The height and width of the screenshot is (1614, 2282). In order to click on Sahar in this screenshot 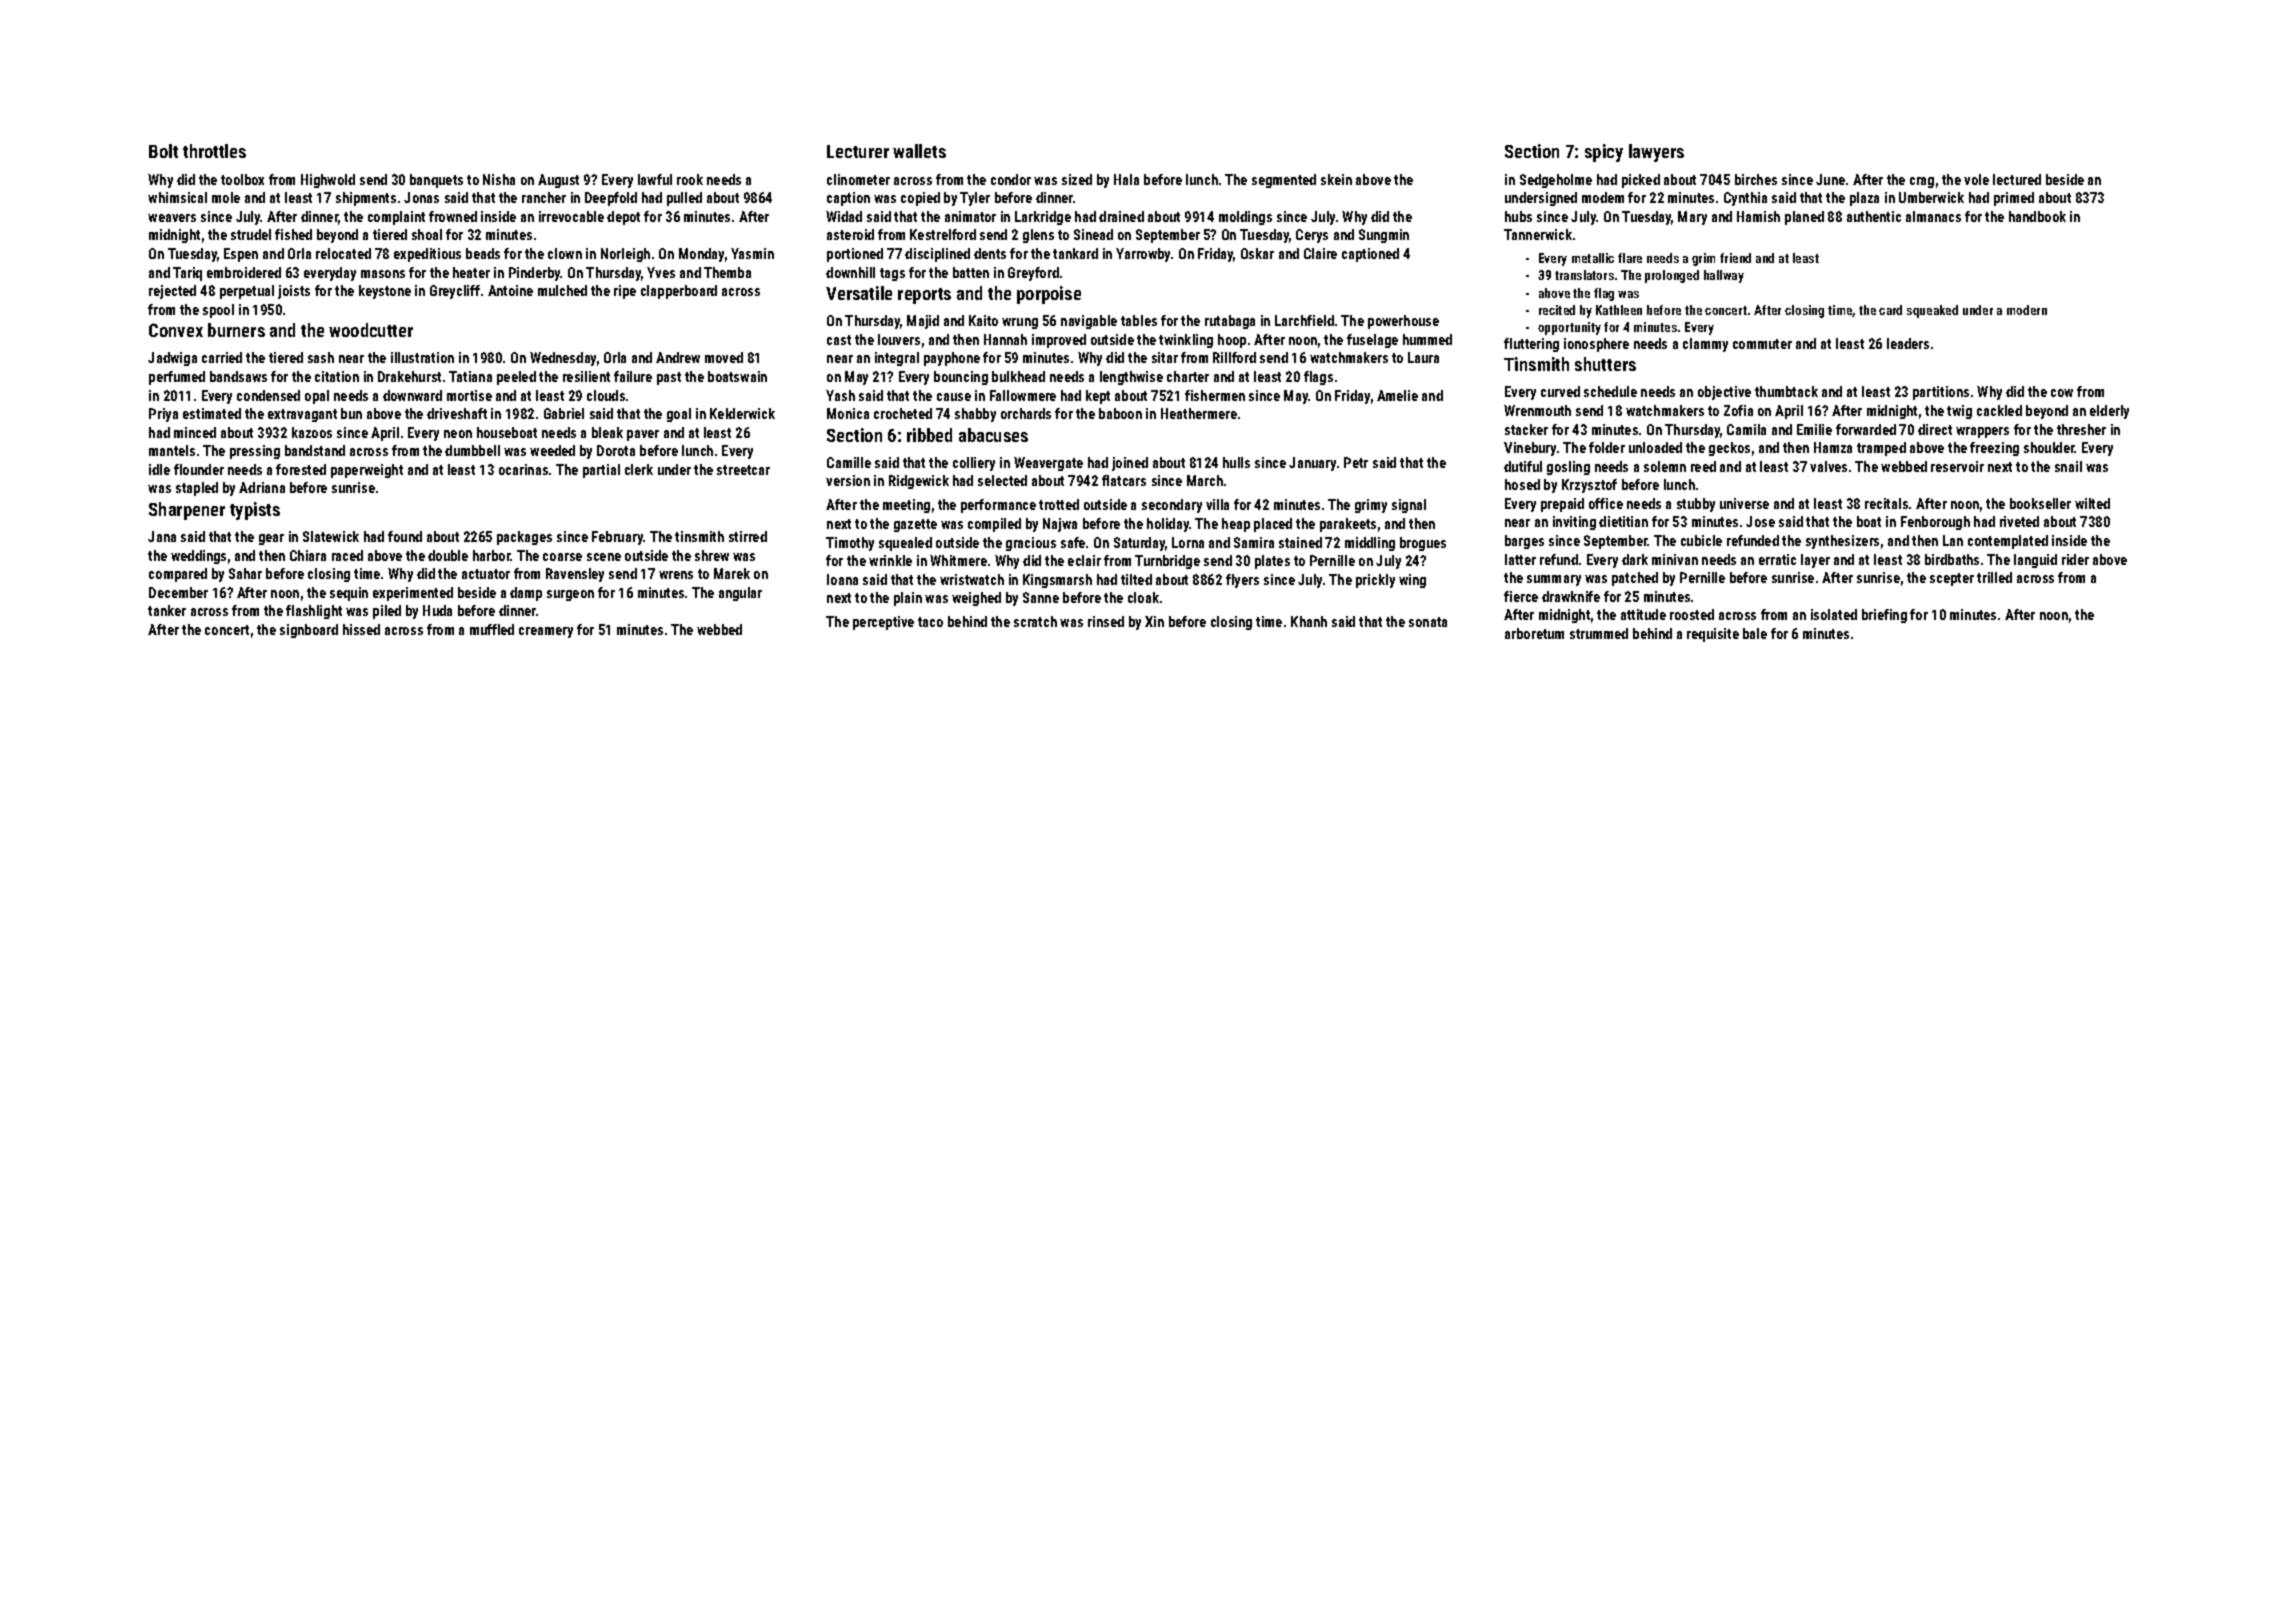, I will do `click(245, 573)`.
